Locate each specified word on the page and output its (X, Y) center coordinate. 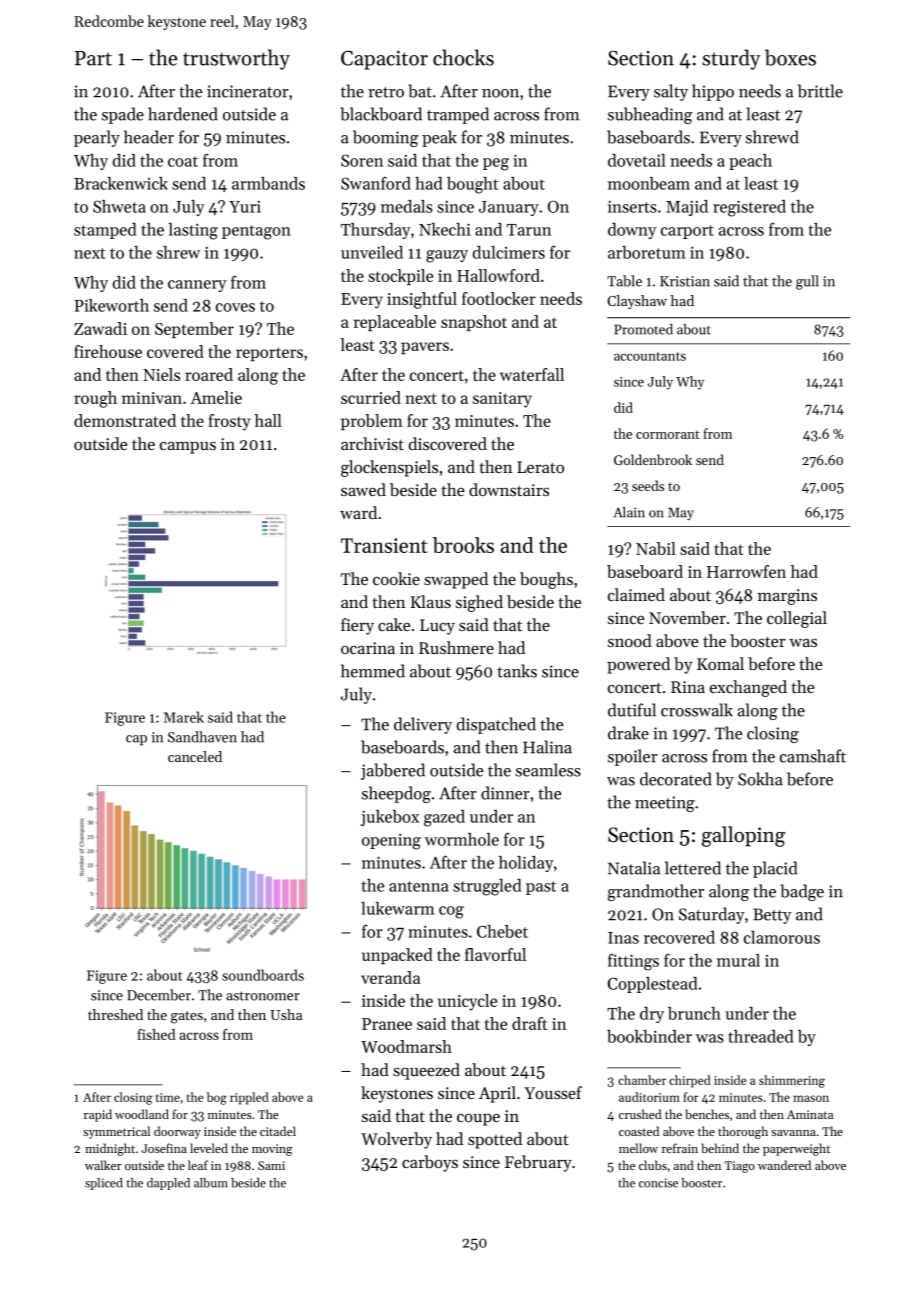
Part (93, 58)
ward (358, 512)
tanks (517, 671)
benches (707, 1114)
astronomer (263, 996)
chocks (463, 57)
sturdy (731, 59)
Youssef (553, 1092)
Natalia (634, 868)
